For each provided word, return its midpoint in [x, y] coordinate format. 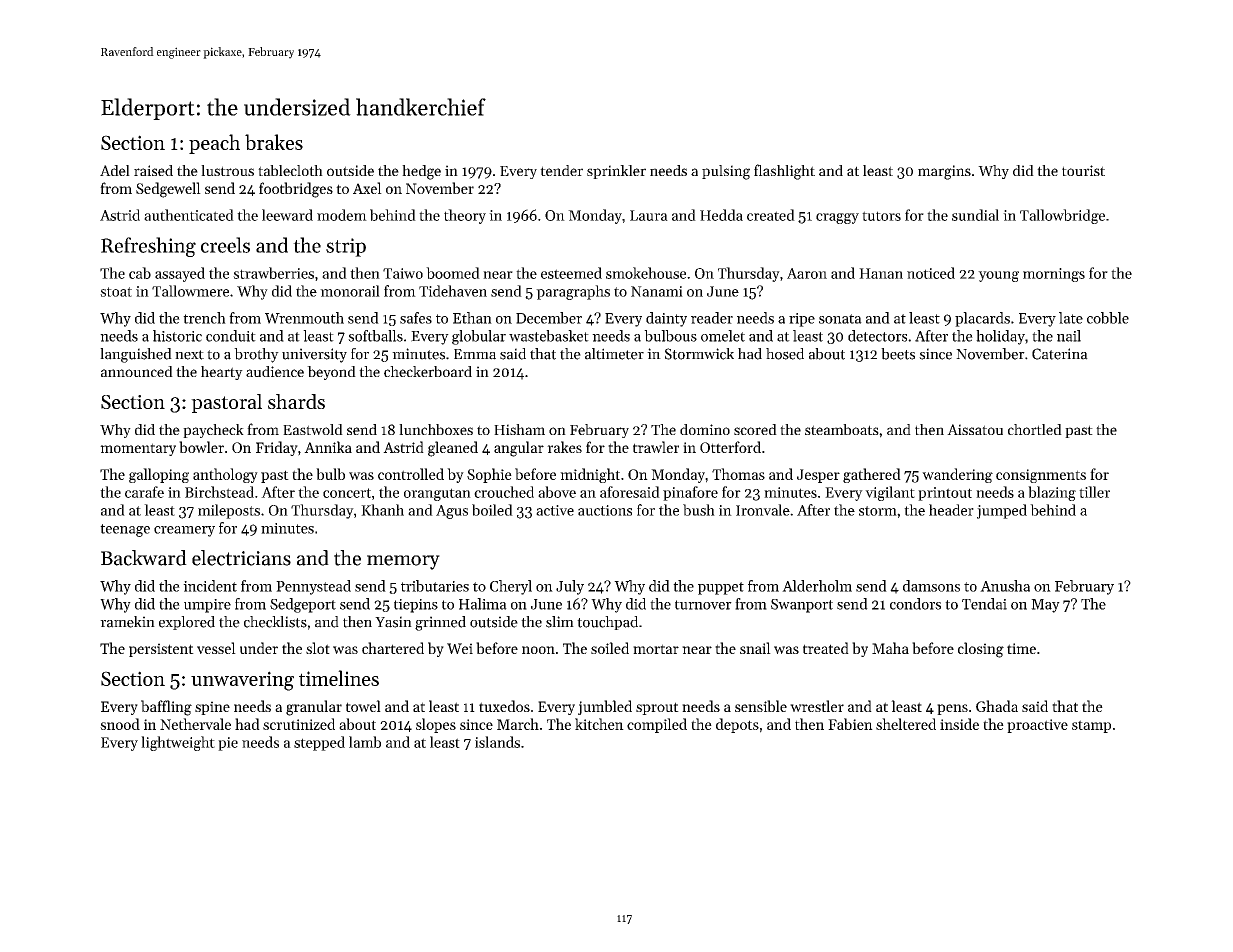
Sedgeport [303, 605]
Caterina [1060, 354]
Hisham [519, 429]
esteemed [571, 273]
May [1045, 606]
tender [561, 170]
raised [153, 170]
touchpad [607, 623]
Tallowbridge [1062, 216]
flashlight [784, 172]
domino [705, 429]
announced [137, 371]
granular [314, 708]
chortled [1035, 429]
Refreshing [148, 247]
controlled [411, 474]
